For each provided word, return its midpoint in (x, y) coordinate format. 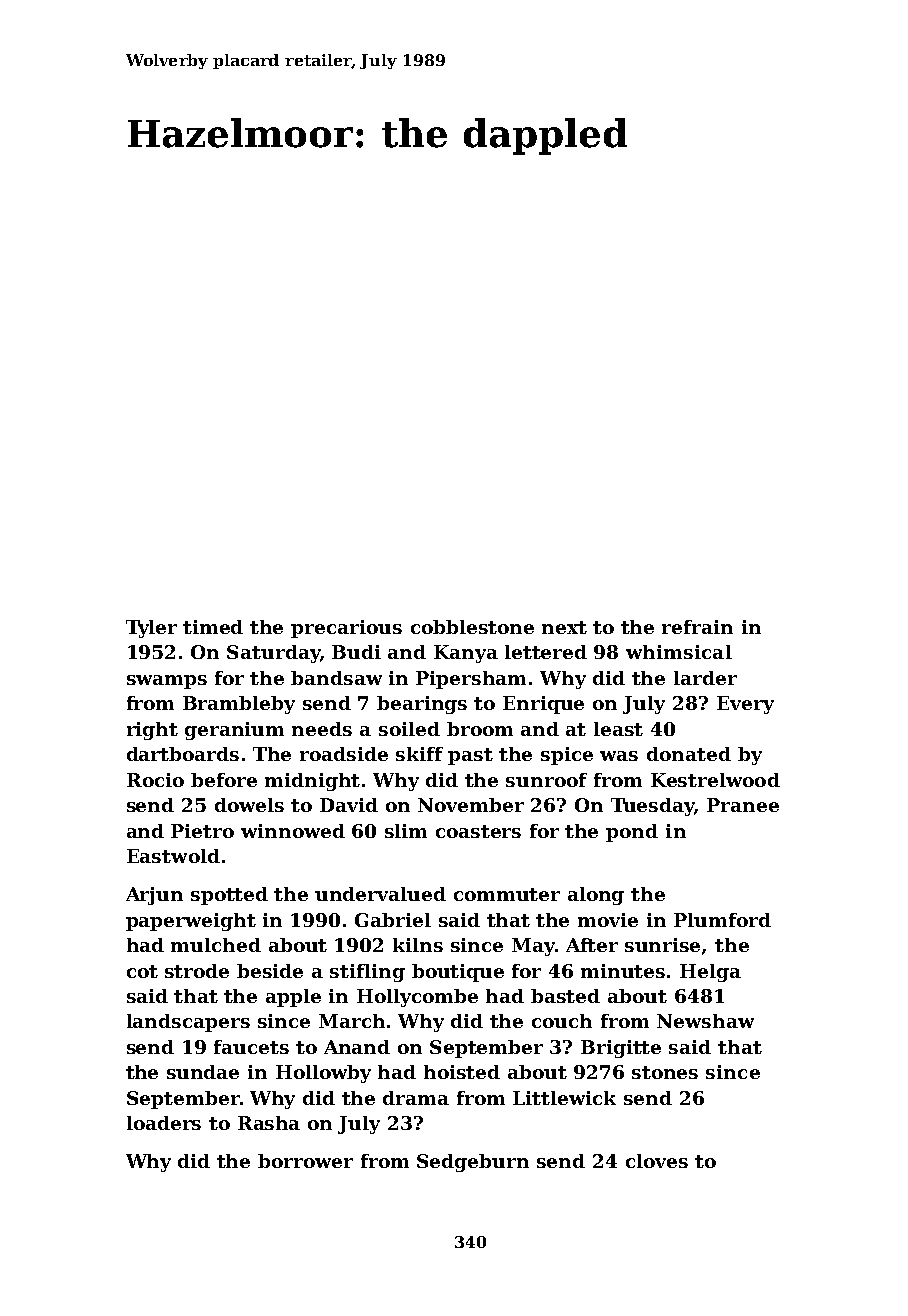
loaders (164, 1123)
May (533, 947)
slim (406, 831)
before (224, 780)
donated (689, 754)
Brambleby (239, 705)
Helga (710, 973)
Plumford (722, 920)
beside (270, 971)
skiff (419, 754)
